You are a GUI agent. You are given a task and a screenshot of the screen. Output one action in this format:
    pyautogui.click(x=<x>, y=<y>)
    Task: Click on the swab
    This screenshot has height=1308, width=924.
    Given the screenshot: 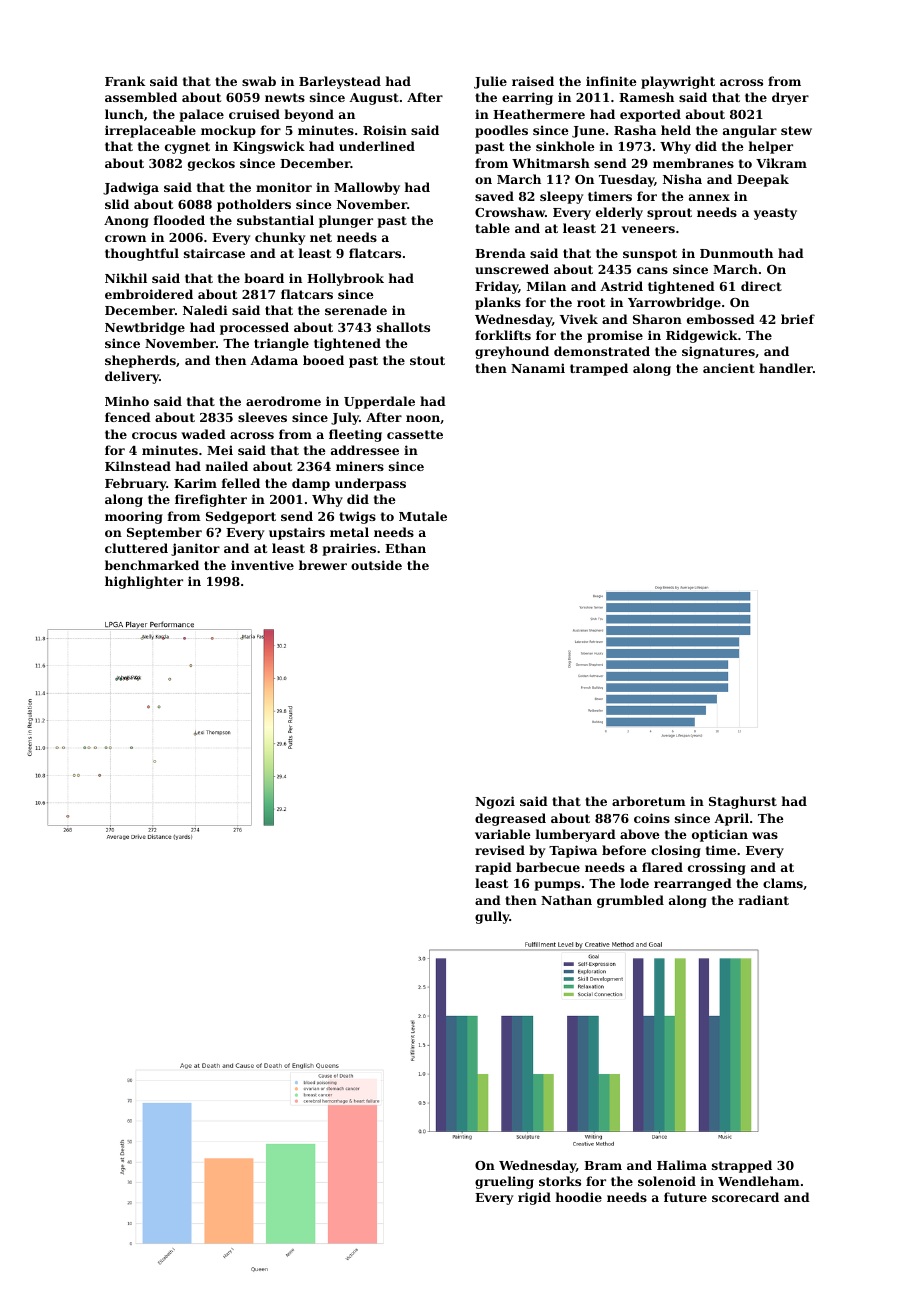 What is the action you would take?
    pyautogui.click(x=259, y=81)
